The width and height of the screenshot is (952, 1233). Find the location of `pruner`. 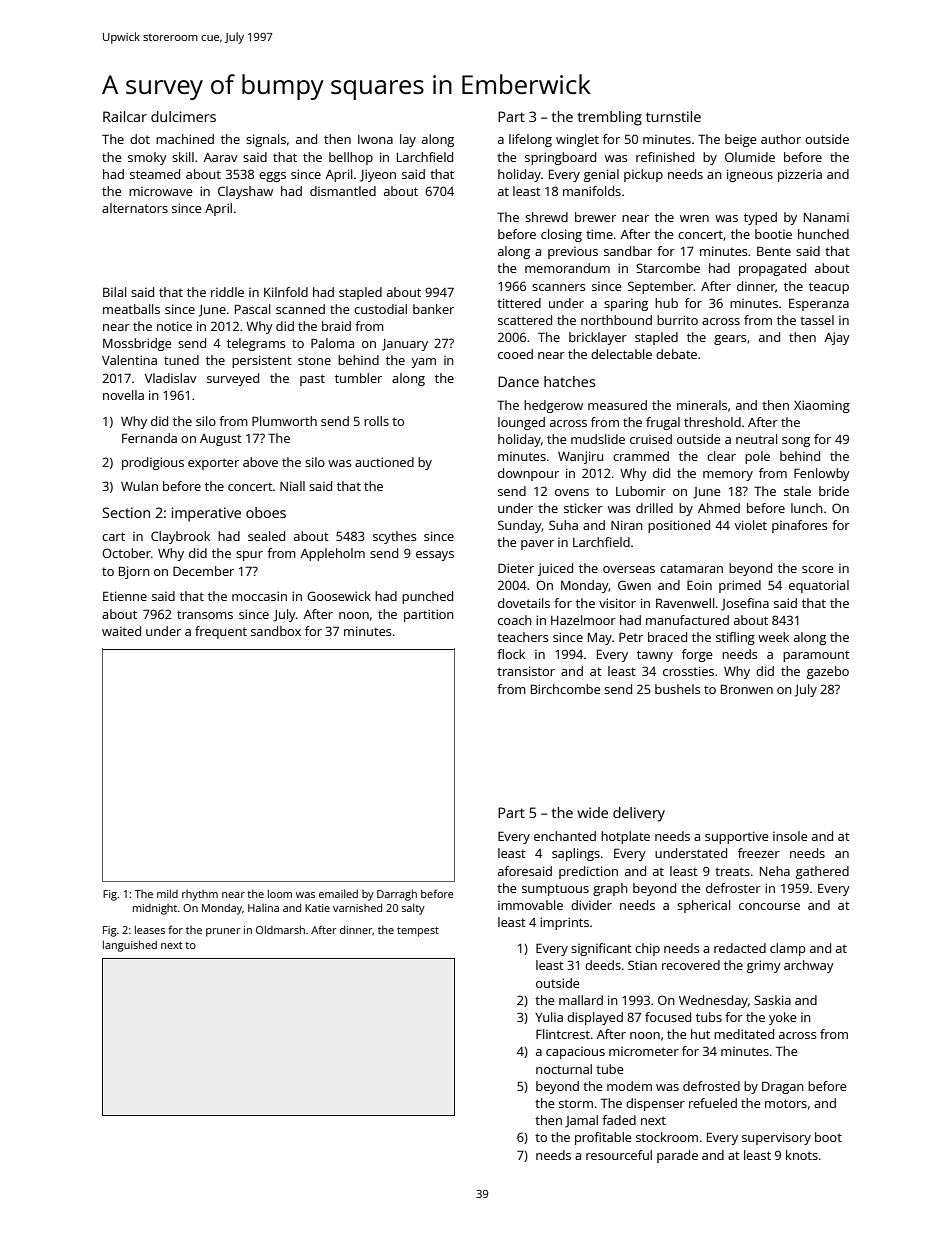

pruner is located at coordinates (223, 932).
